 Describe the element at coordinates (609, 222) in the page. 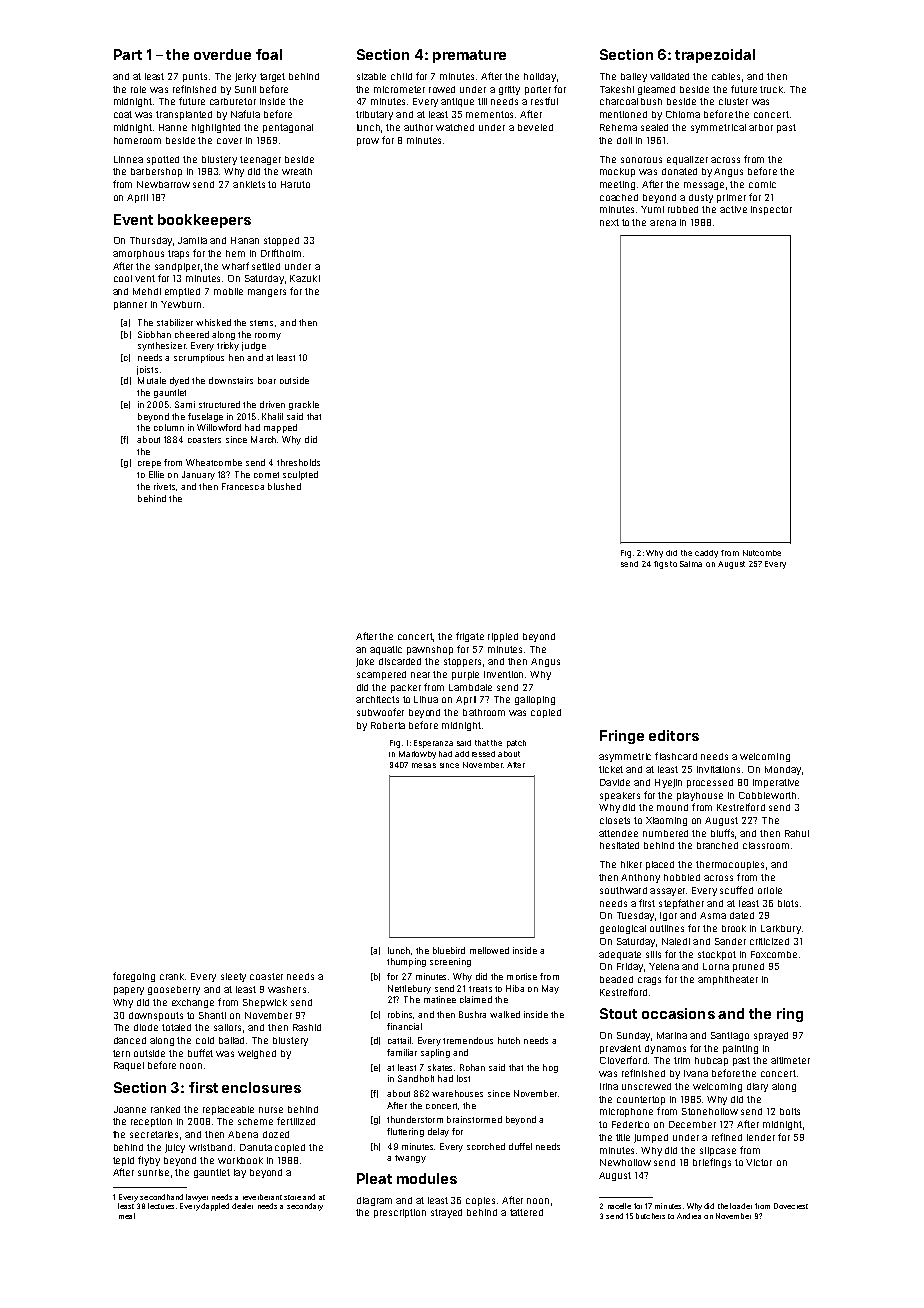

I see `next` at that location.
